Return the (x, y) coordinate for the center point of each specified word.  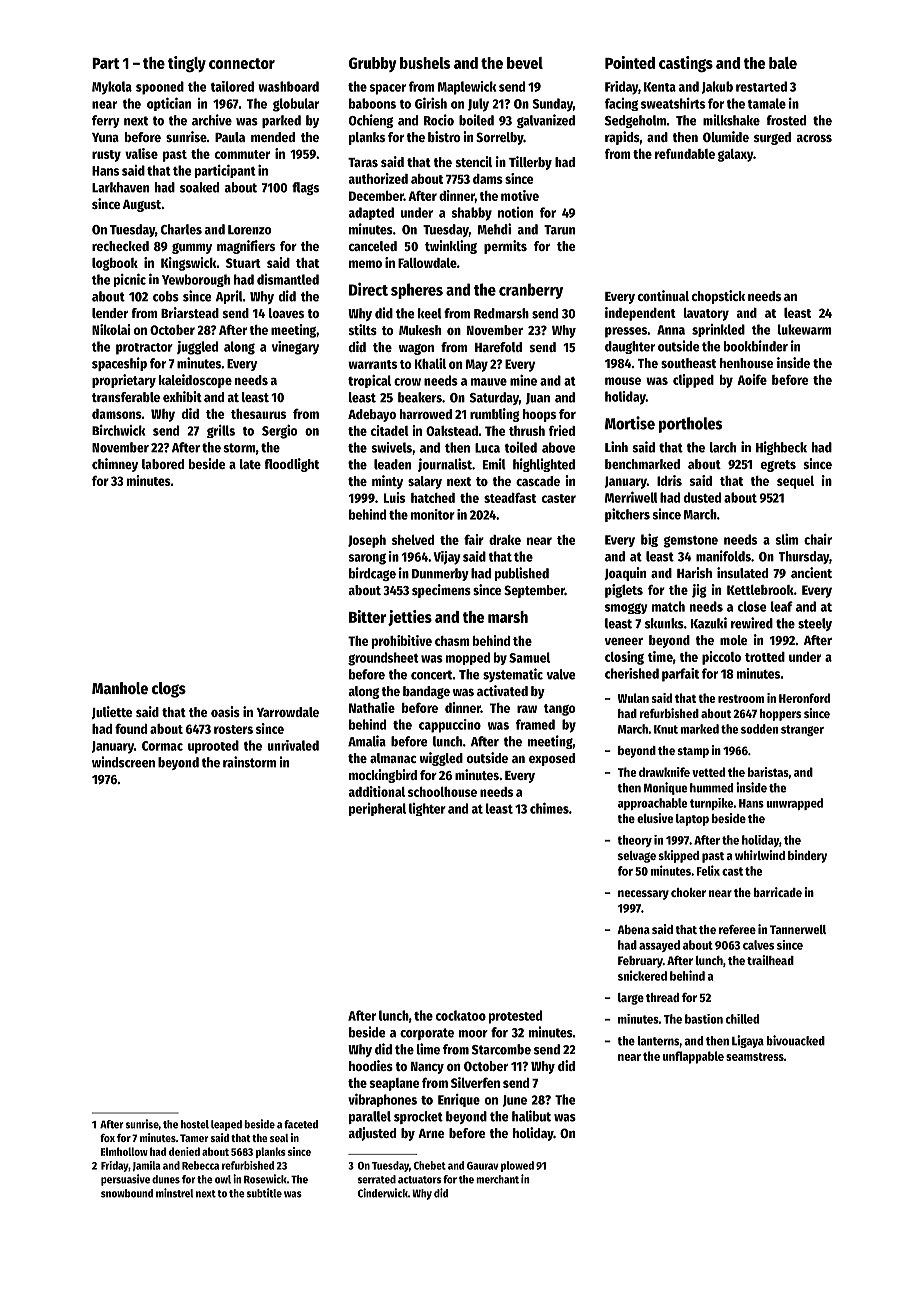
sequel (795, 482)
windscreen (123, 762)
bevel (525, 63)
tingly (187, 64)
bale (783, 63)
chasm (452, 641)
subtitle (264, 1193)
